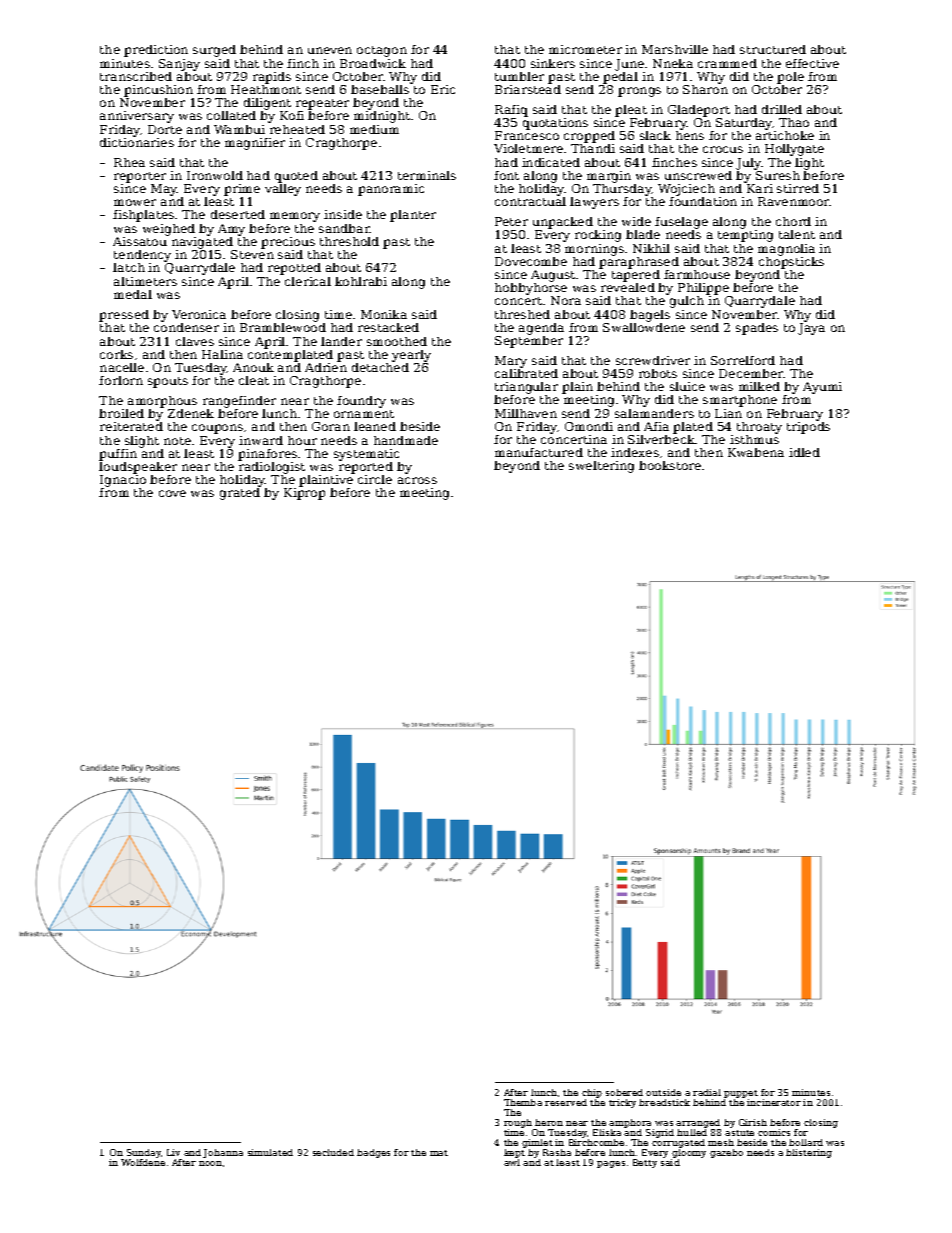  Describe the element at coordinates (214, 51) in the screenshot. I see `surged` at that location.
